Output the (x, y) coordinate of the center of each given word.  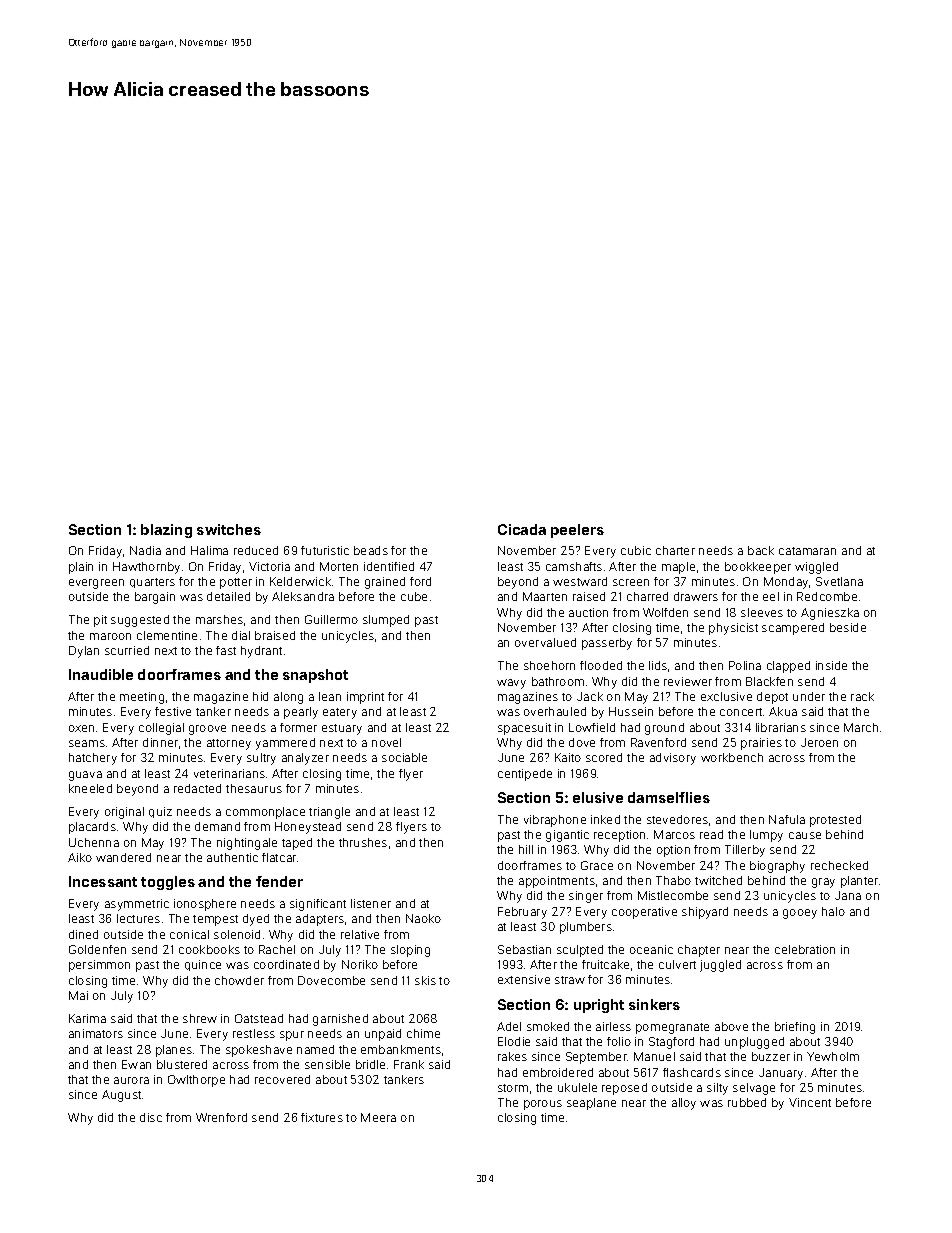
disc (151, 1117)
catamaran (807, 551)
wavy (511, 684)
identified (389, 566)
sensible (327, 1064)
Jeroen (819, 742)
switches (229, 529)
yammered (285, 744)
